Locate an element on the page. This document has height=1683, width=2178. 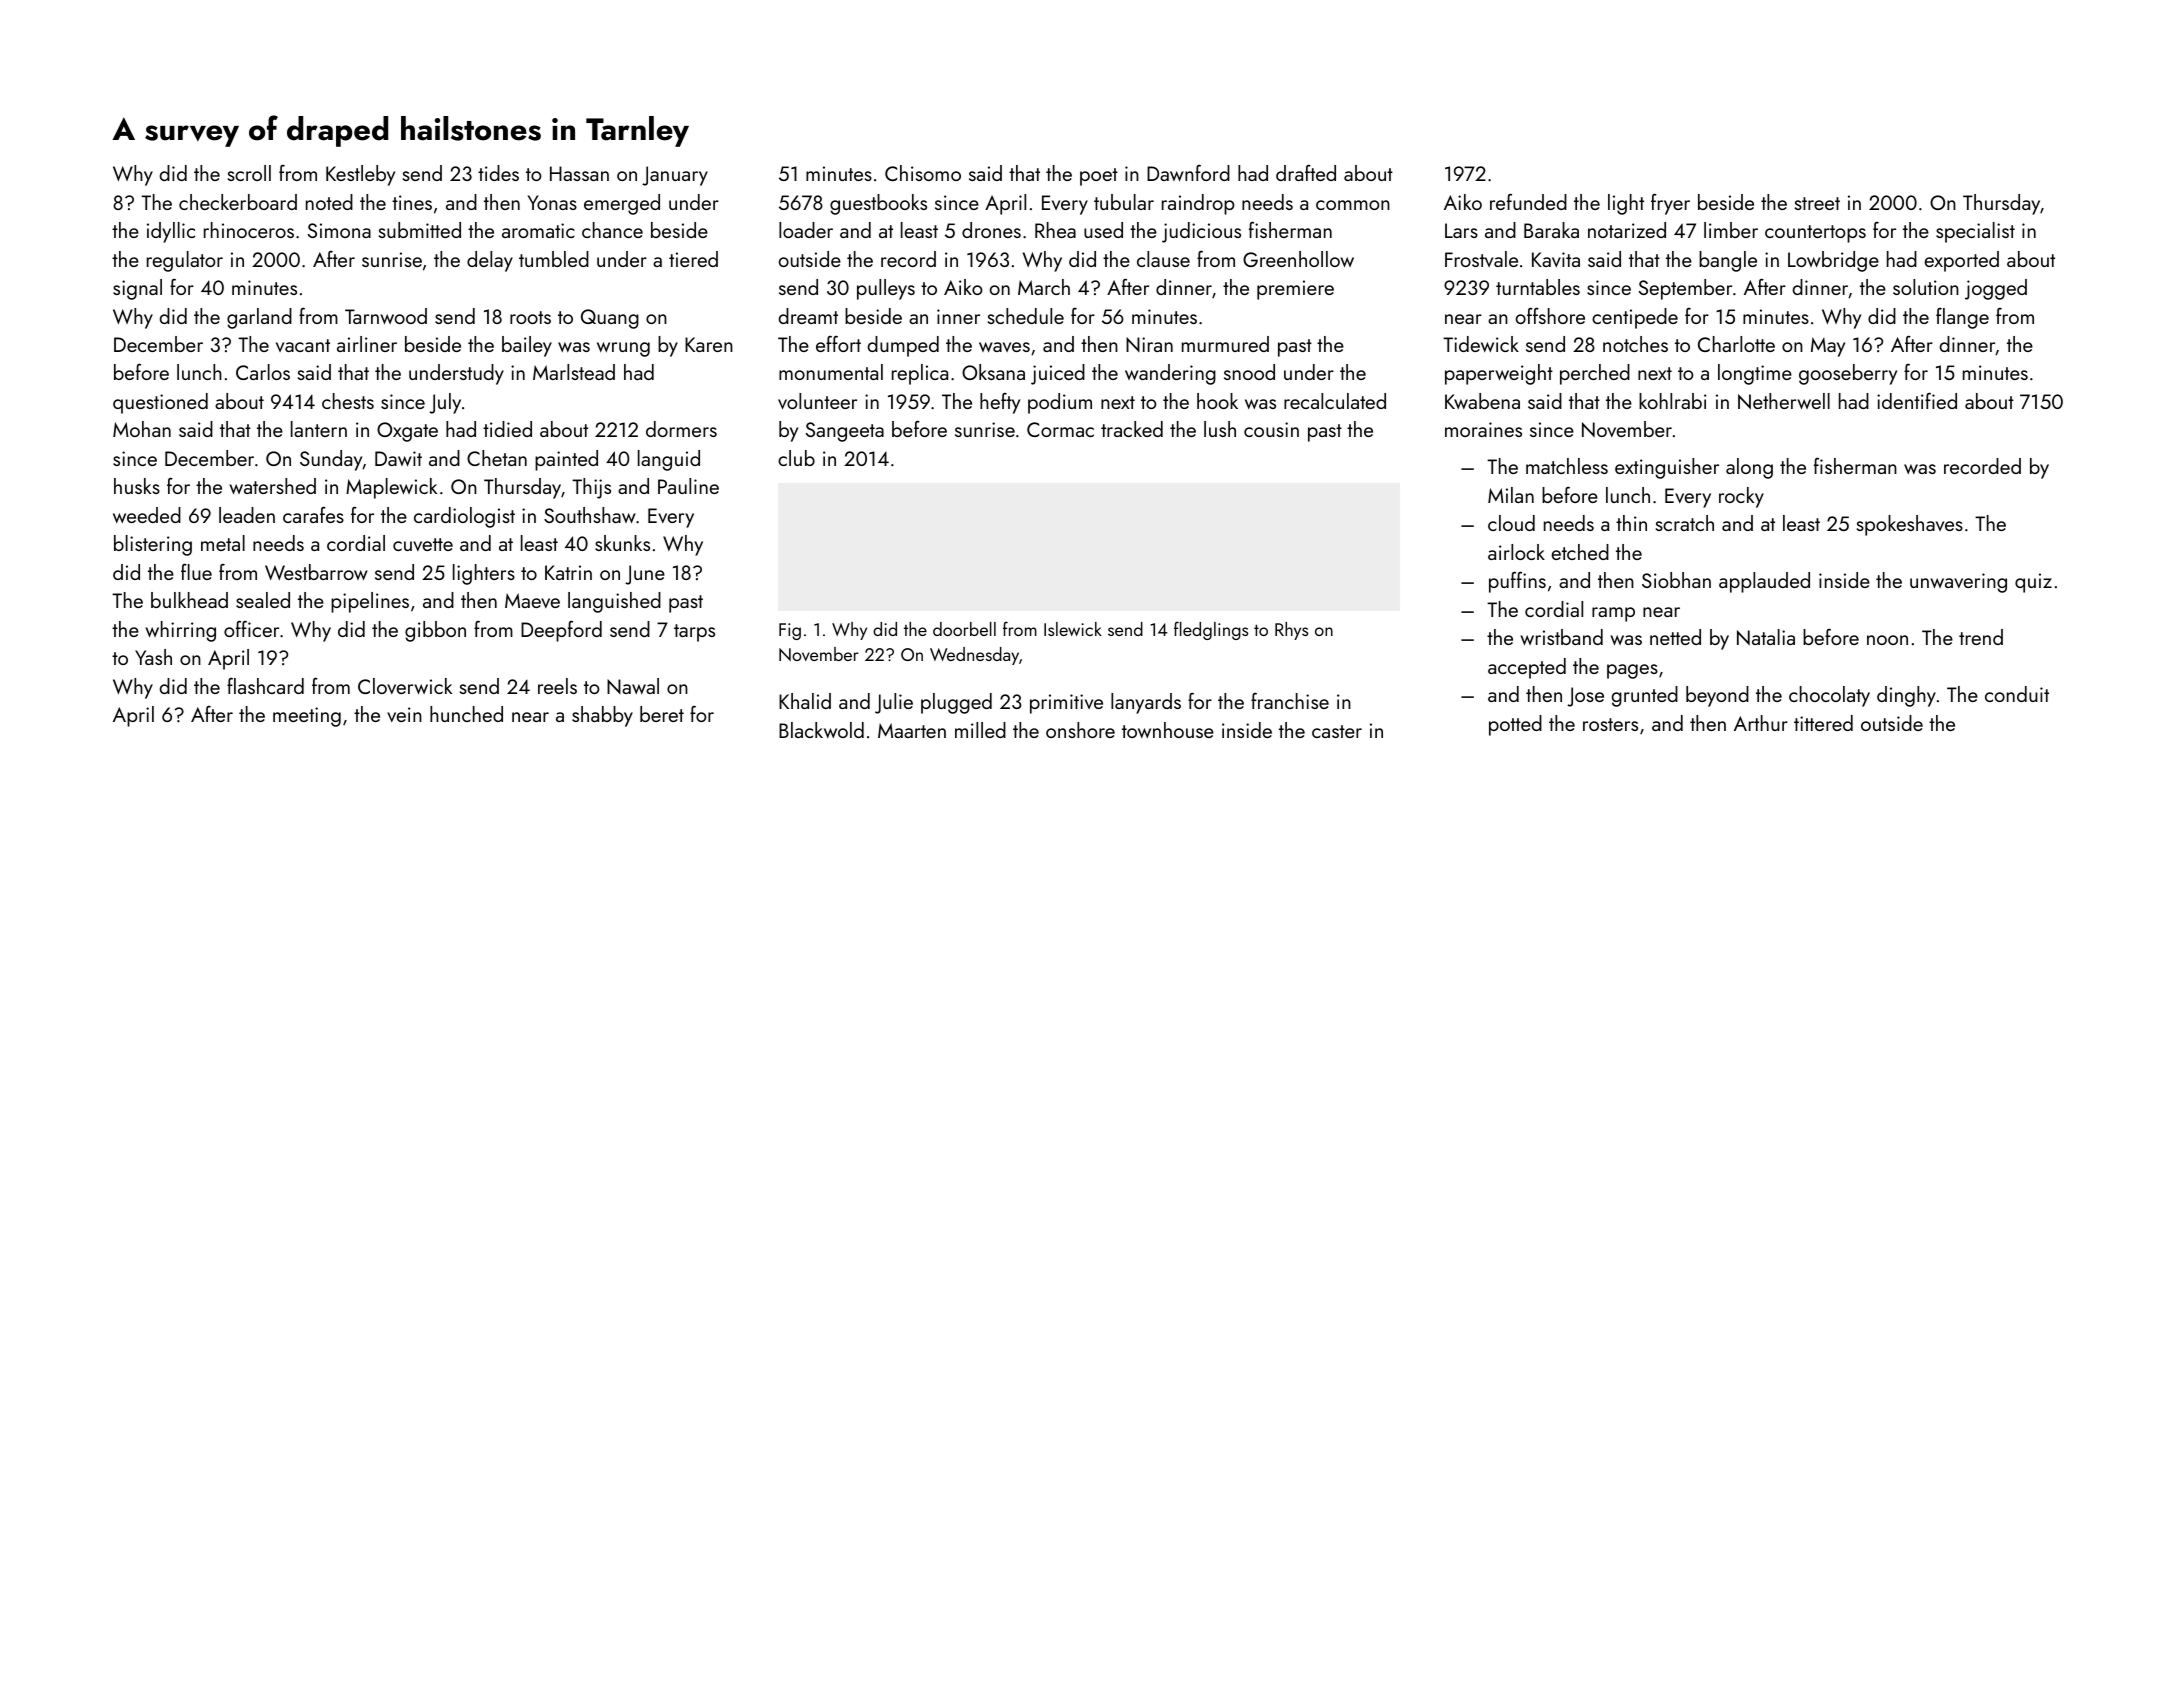
street is located at coordinates (1817, 203).
